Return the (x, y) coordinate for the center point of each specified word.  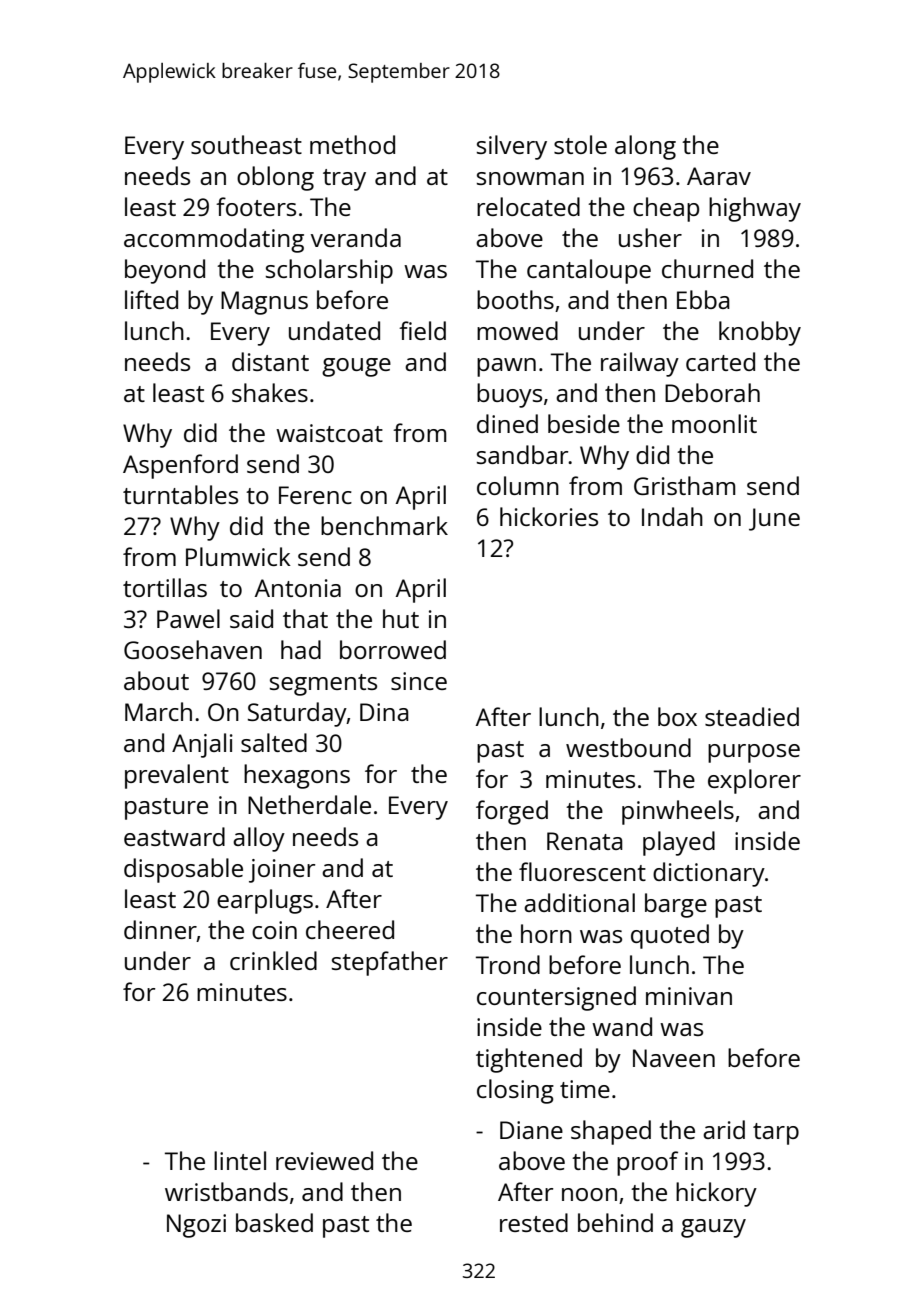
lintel (240, 1160)
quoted (670, 936)
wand (622, 1026)
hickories (549, 516)
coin (274, 930)
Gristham (684, 485)
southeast (246, 144)
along (645, 147)
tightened (529, 1060)
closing (515, 1091)
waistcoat (329, 433)
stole (580, 144)
